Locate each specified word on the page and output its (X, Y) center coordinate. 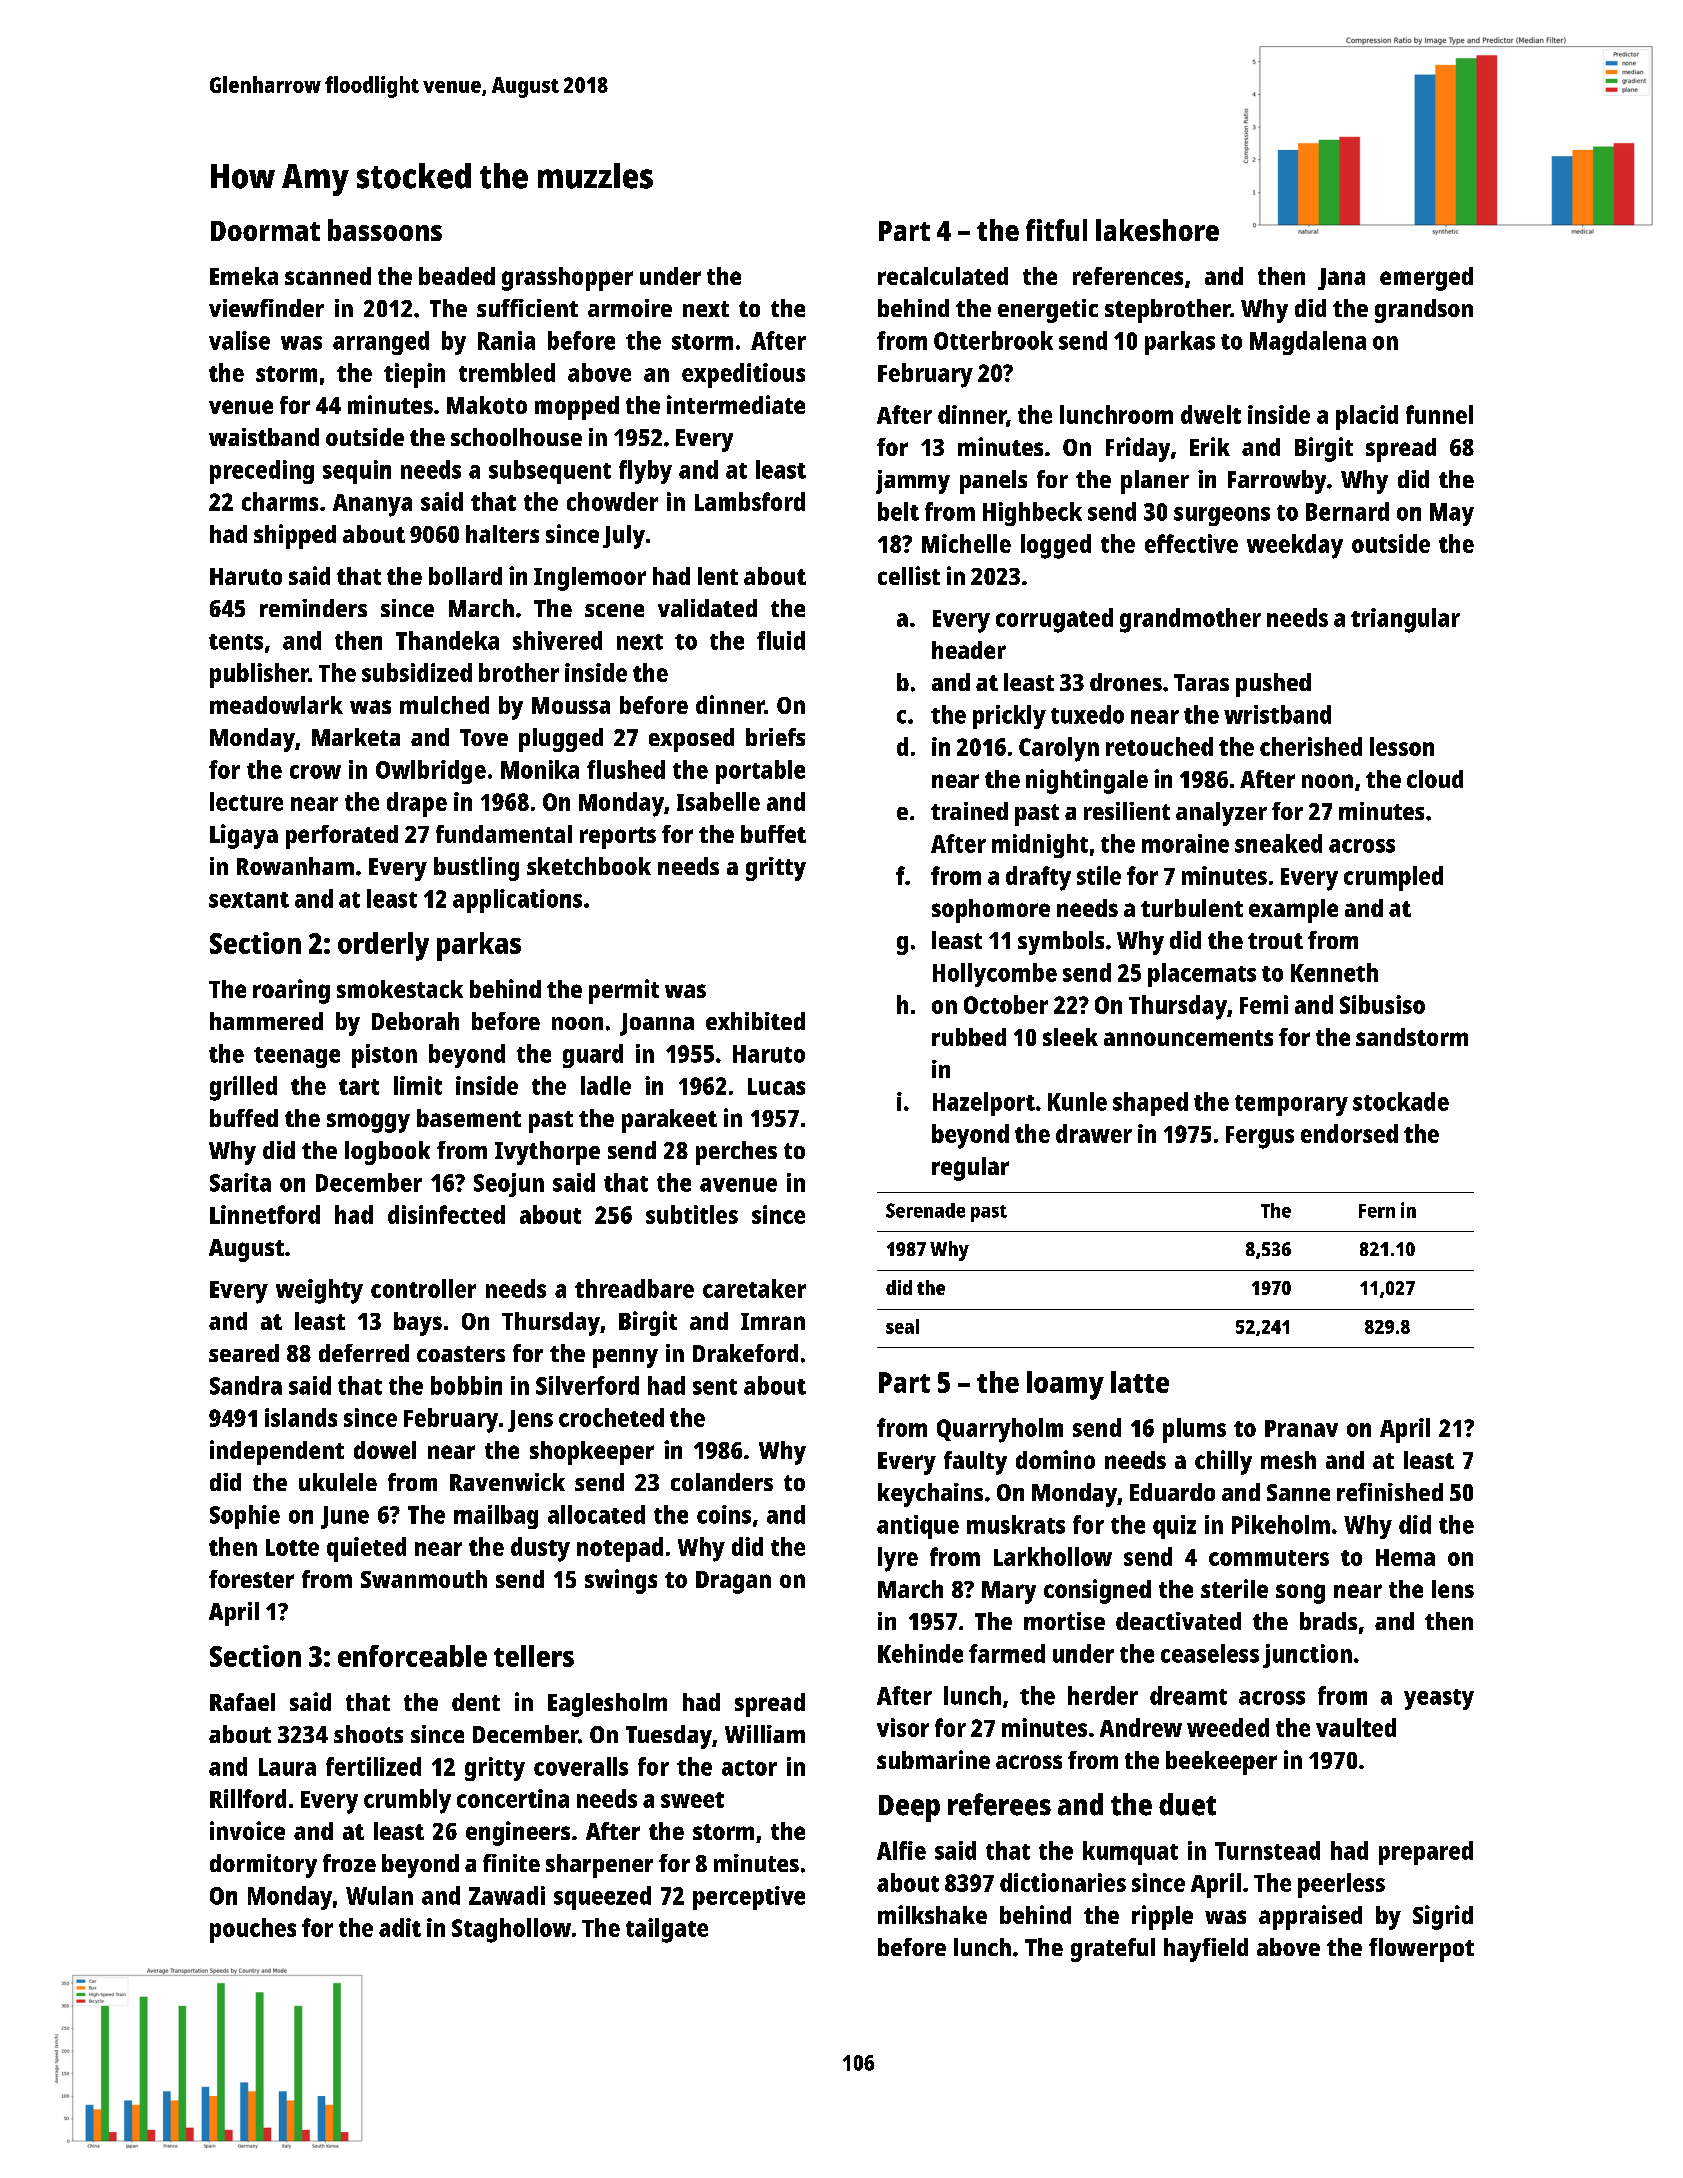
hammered (266, 1021)
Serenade (925, 1210)
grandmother (1190, 620)
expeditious (743, 375)
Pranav (1301, 1428)
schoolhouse (516, 437)
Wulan (379, 1895)
